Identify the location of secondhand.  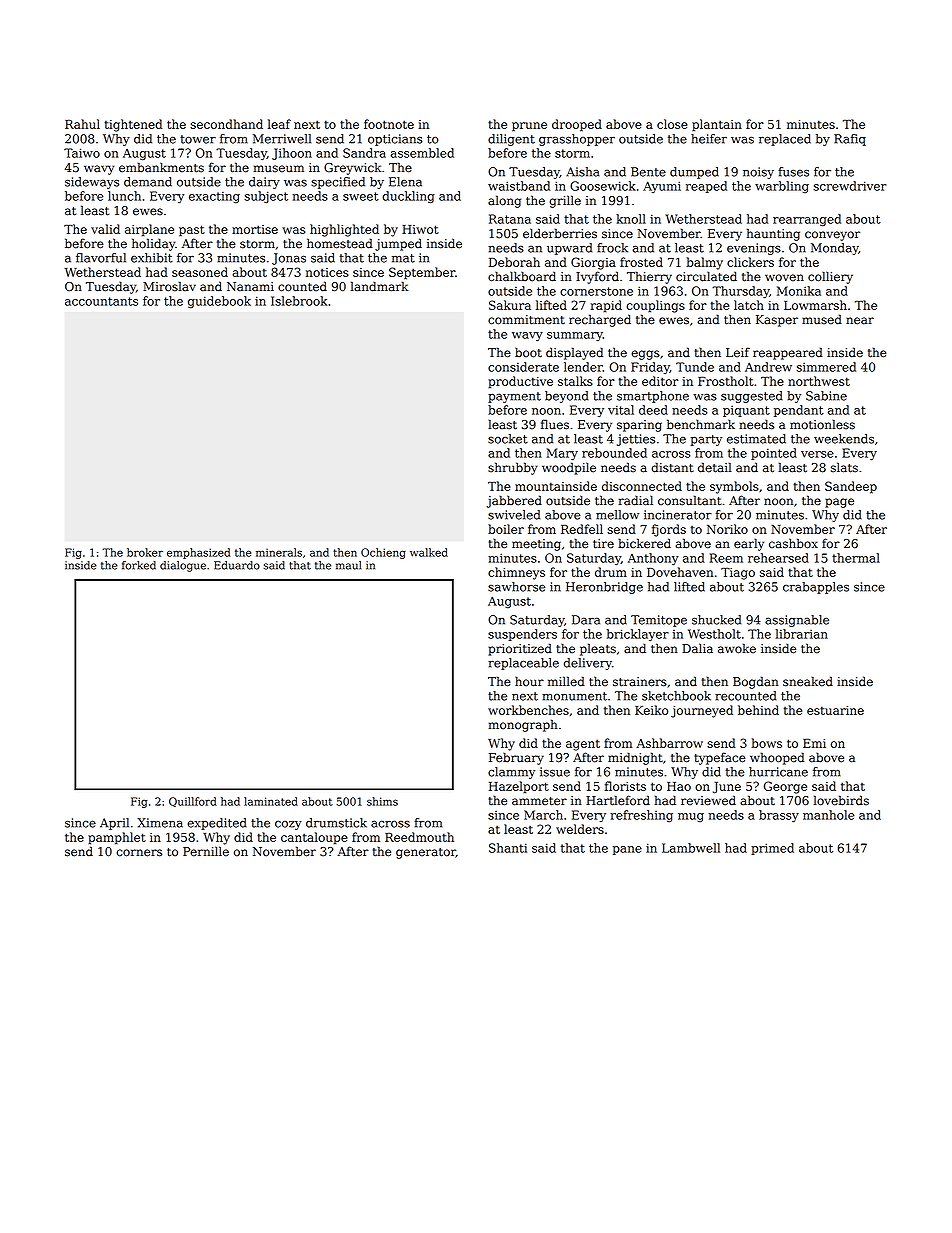
(226, 124).
